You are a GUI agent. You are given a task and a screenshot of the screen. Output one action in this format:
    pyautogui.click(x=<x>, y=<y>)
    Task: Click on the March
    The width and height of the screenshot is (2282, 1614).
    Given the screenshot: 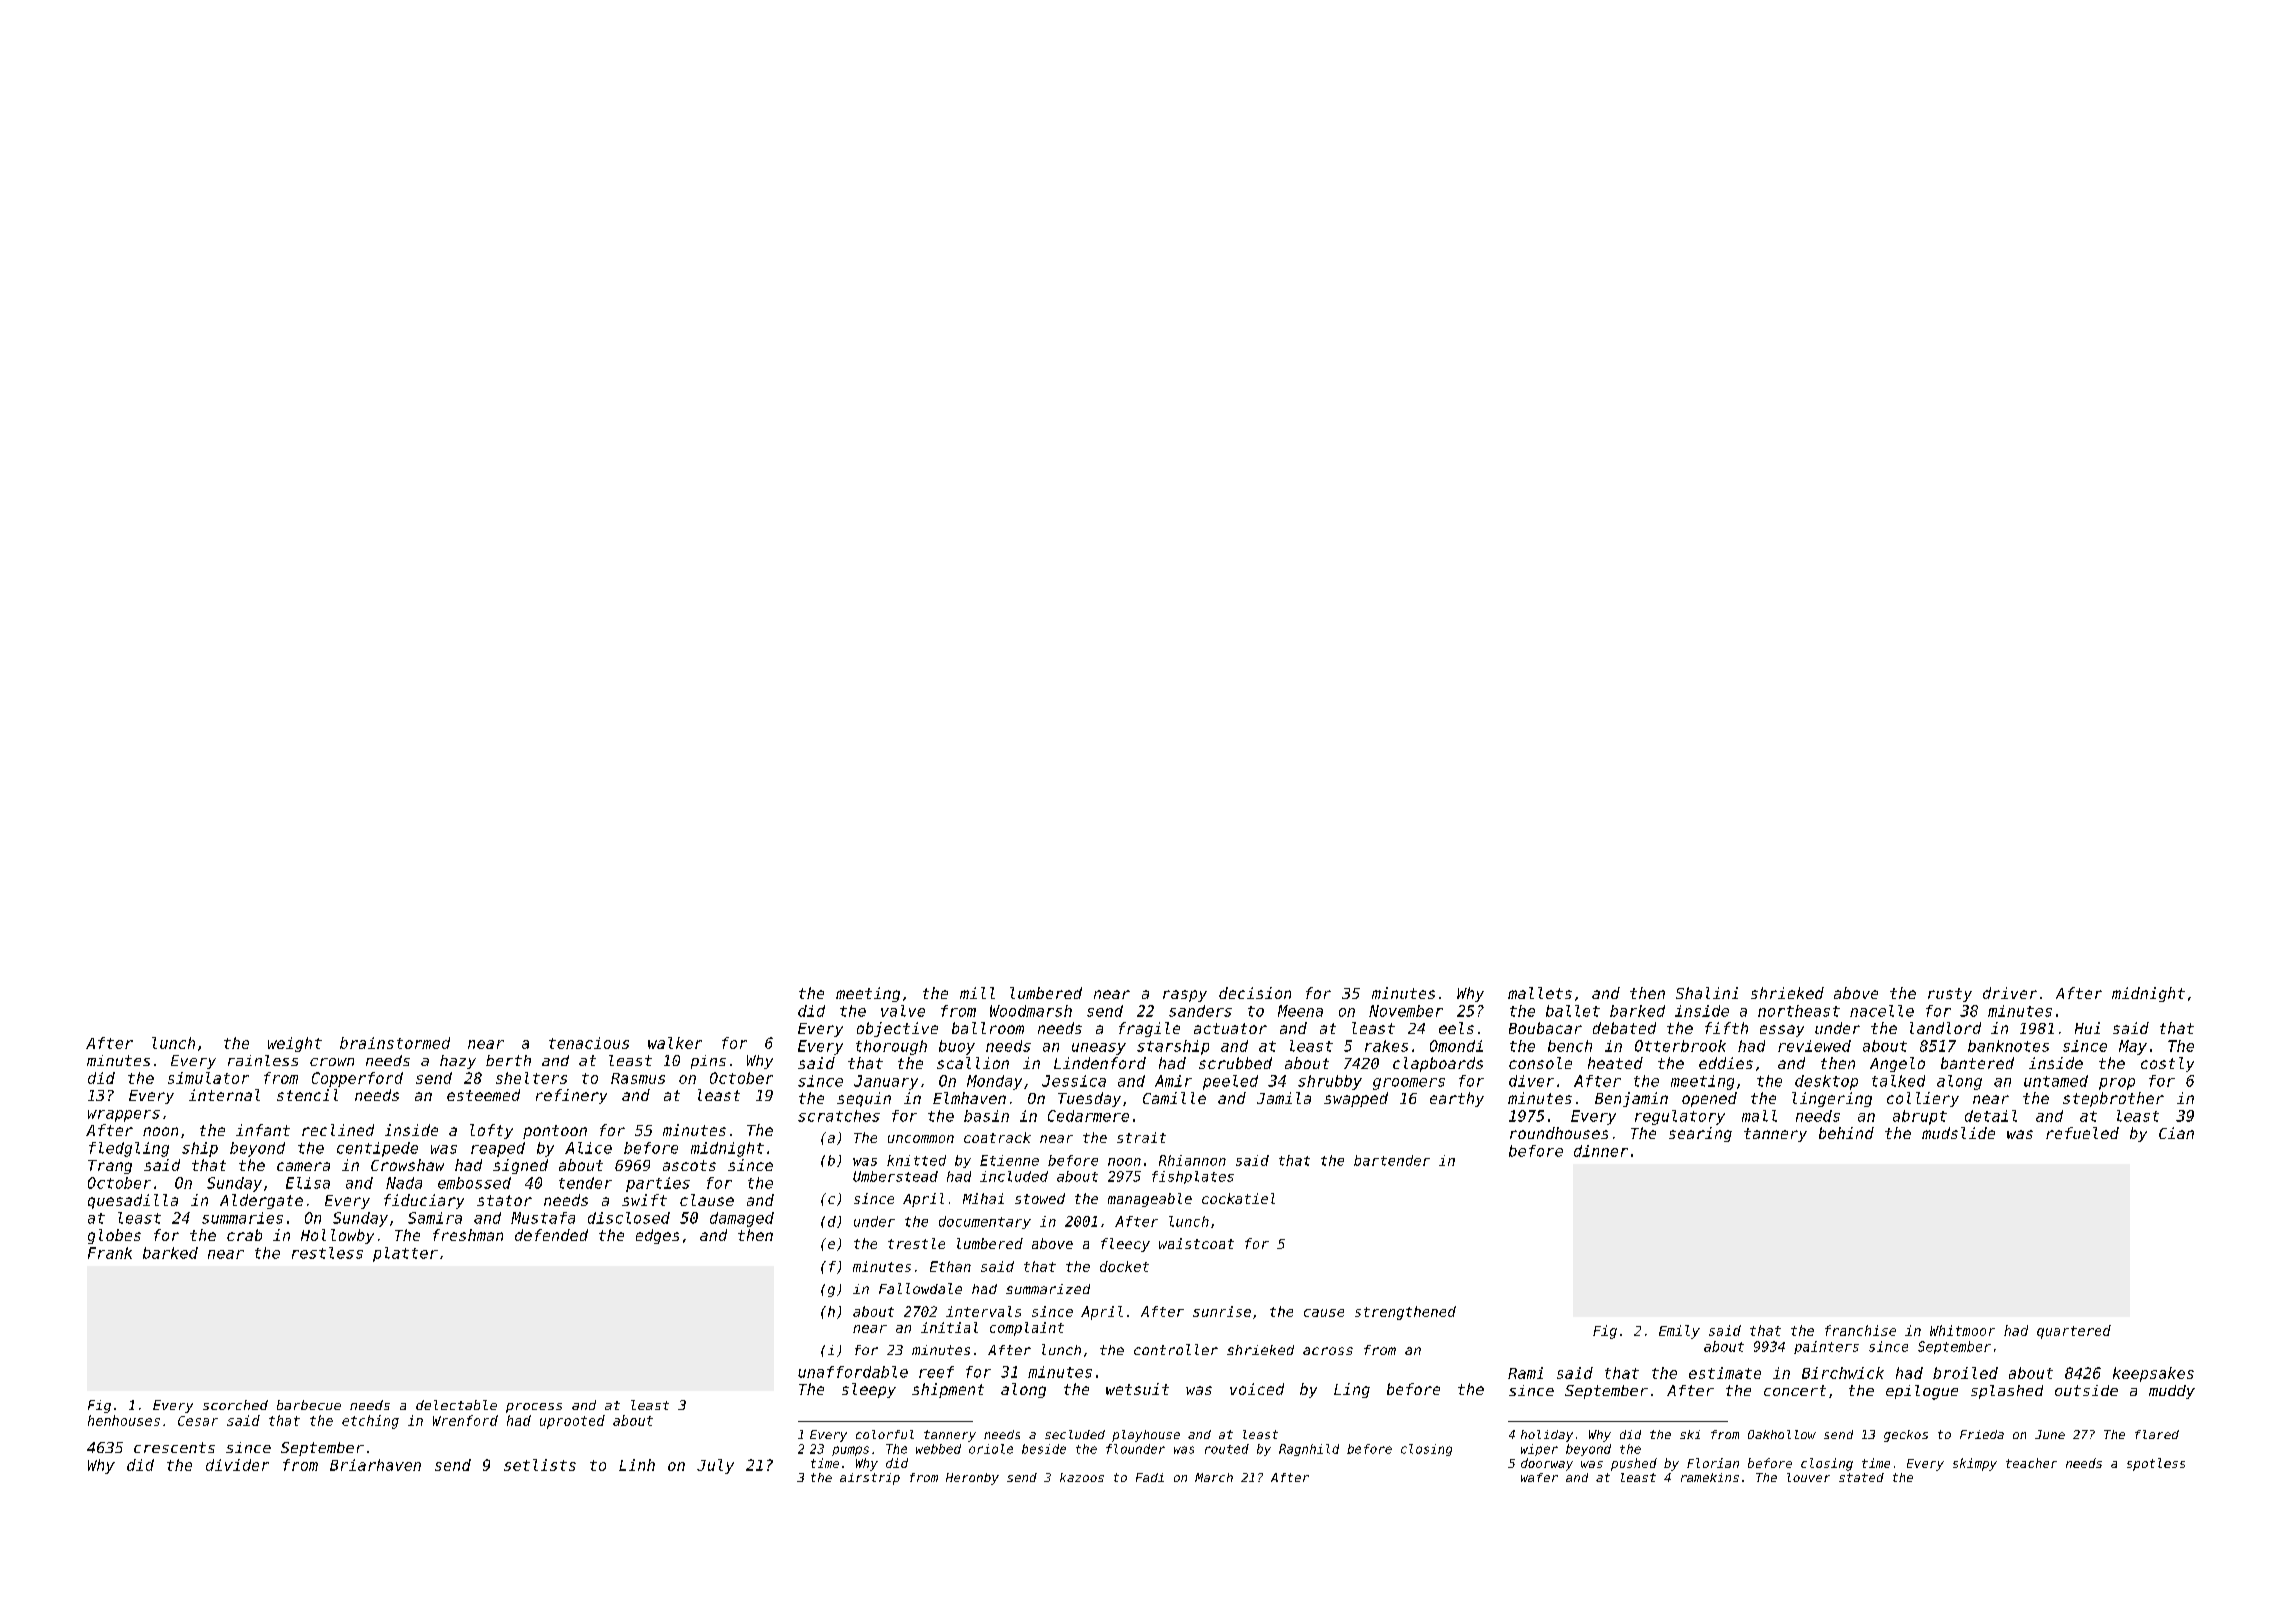 What is the action you would take?
    pyautogui.click(x=1214, y=1477)
